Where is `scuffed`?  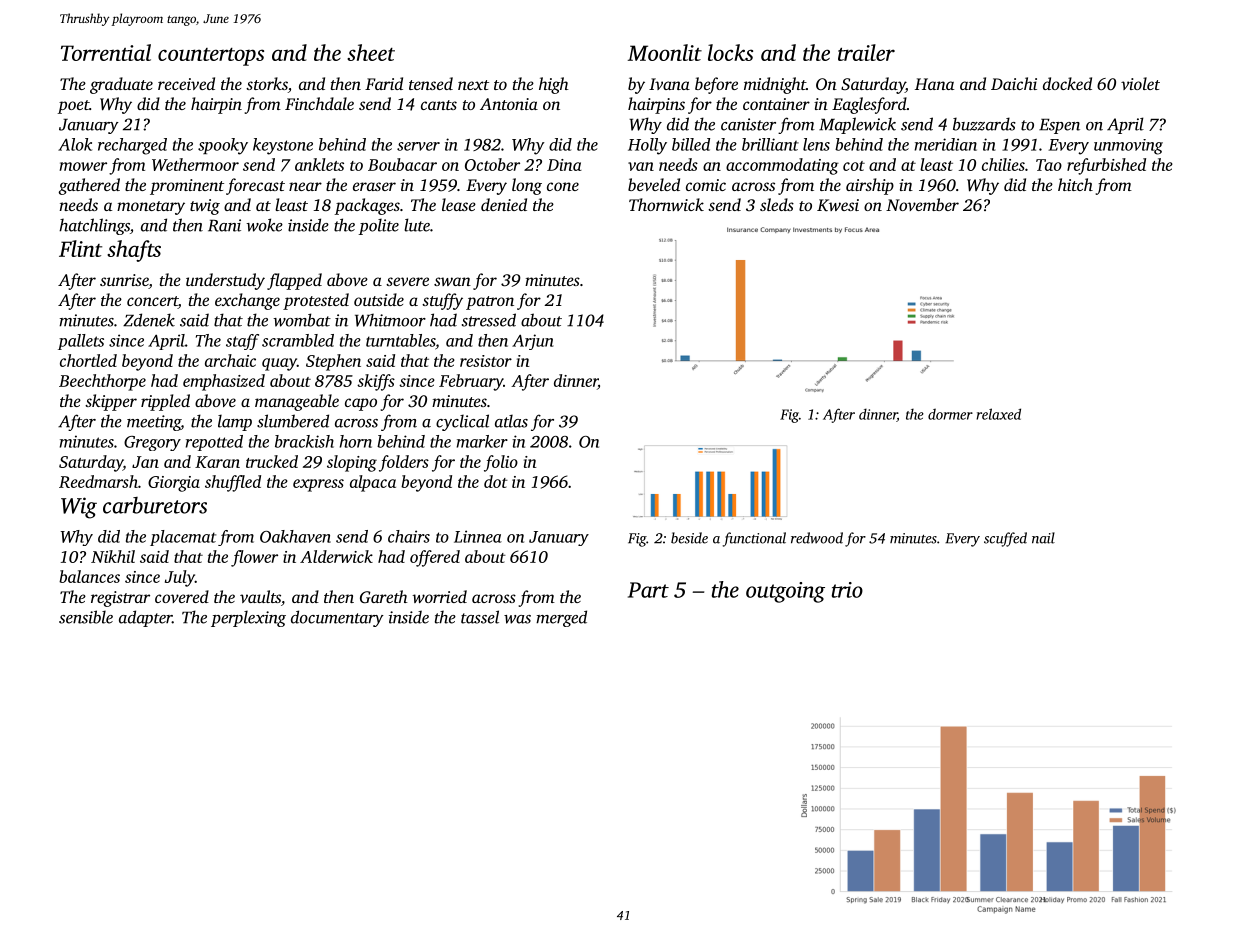
scuffed is located at coordinates (1005, 539).
